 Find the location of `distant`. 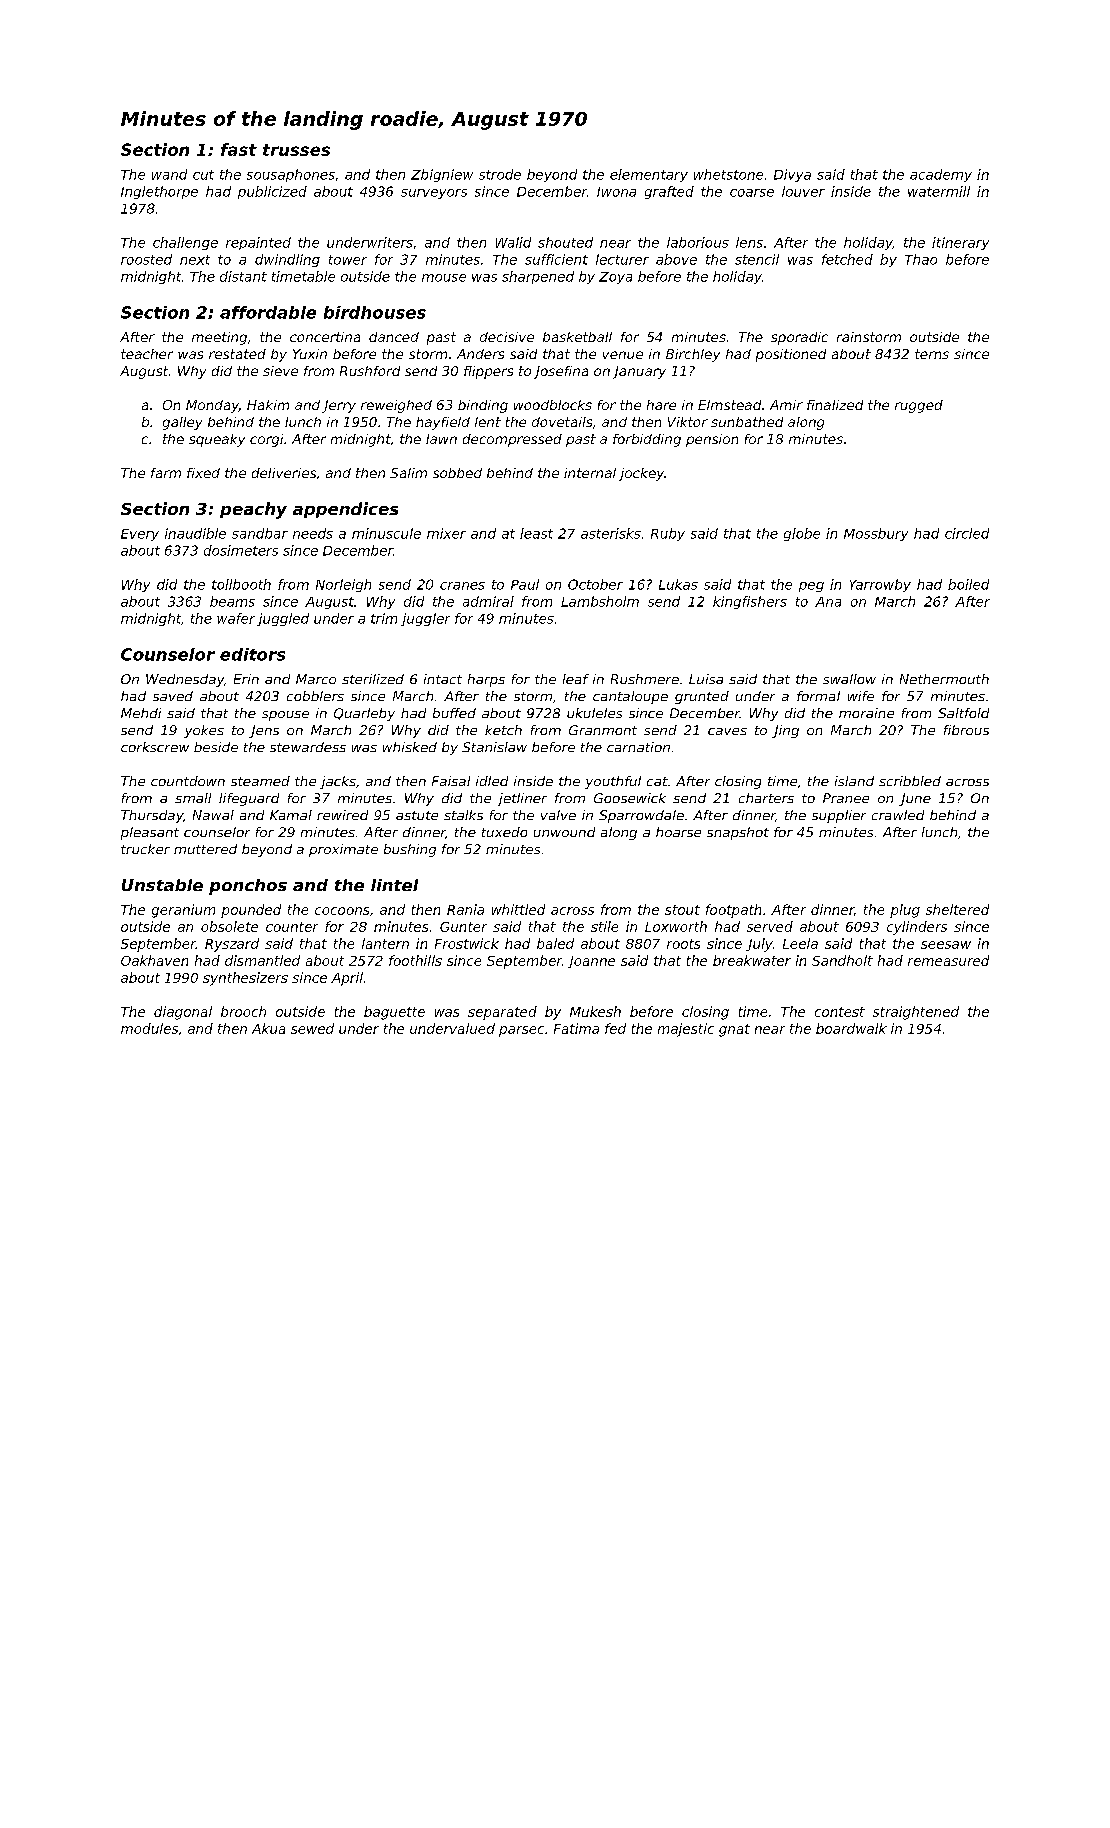

distant is located at coordinates (243, 276).
